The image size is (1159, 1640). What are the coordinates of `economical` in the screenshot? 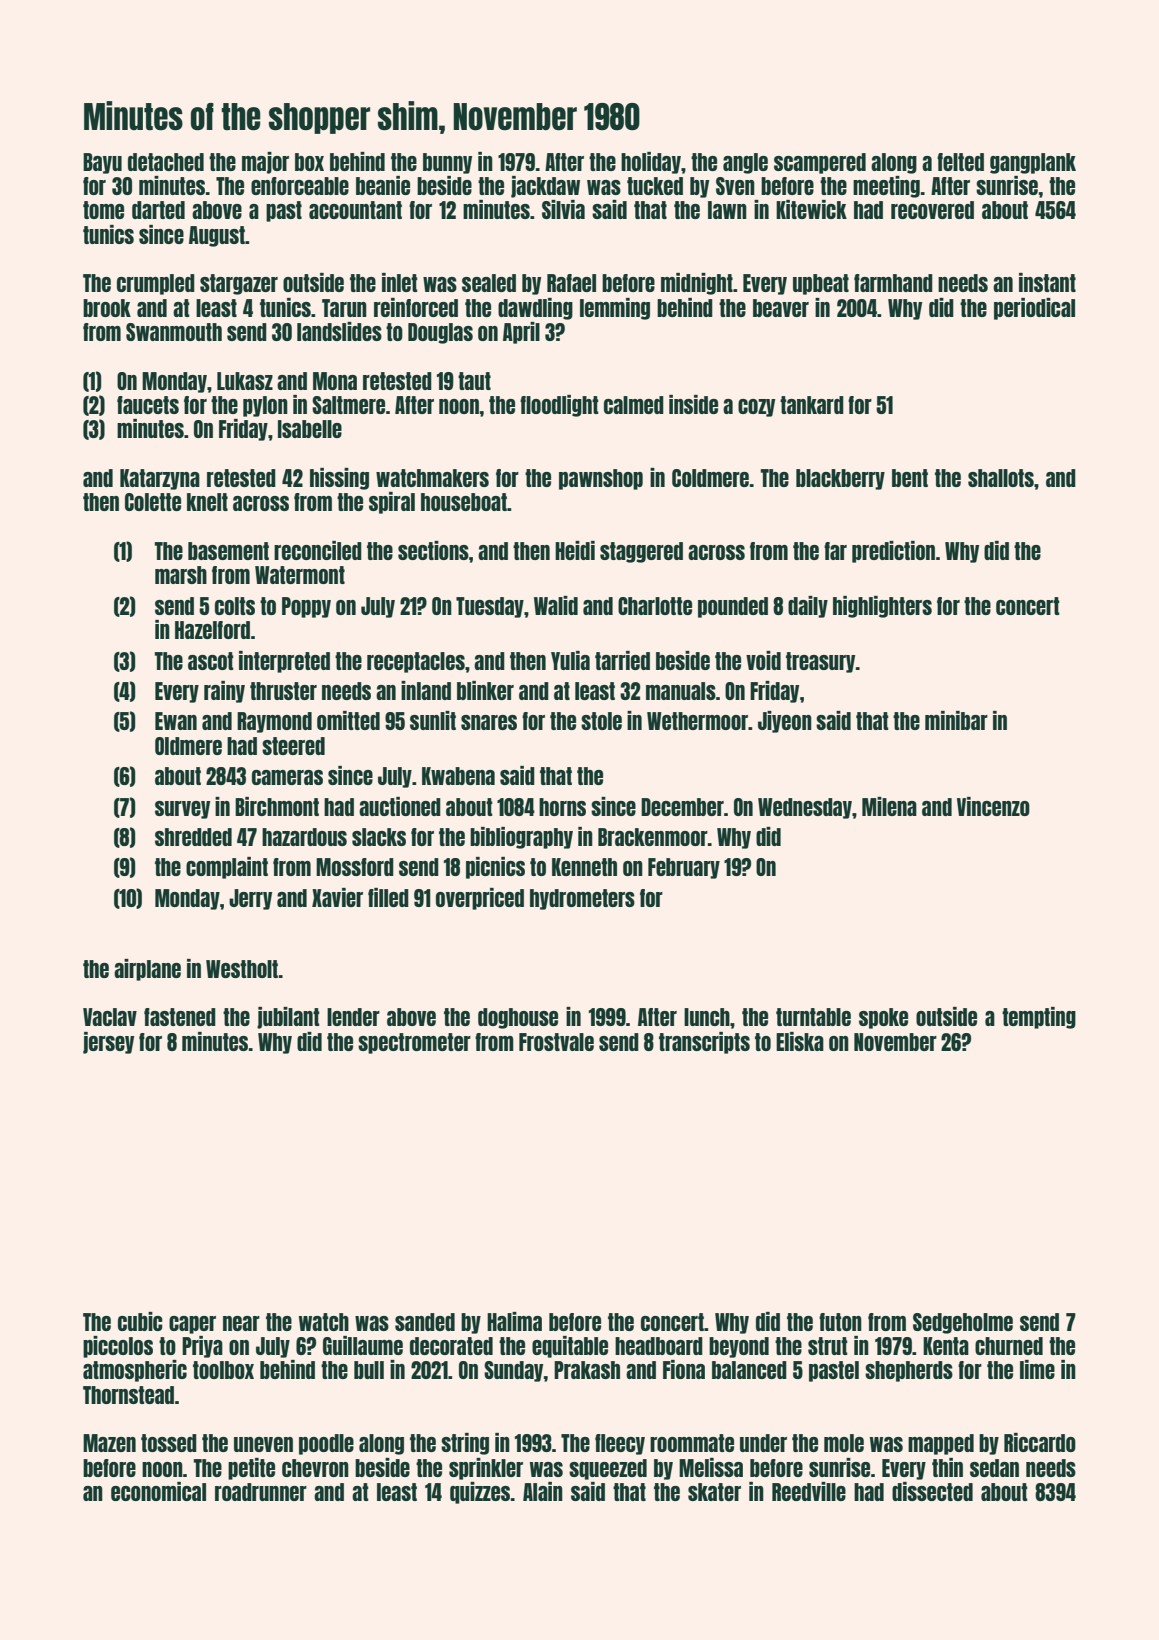 It's located at (158, 1491).
